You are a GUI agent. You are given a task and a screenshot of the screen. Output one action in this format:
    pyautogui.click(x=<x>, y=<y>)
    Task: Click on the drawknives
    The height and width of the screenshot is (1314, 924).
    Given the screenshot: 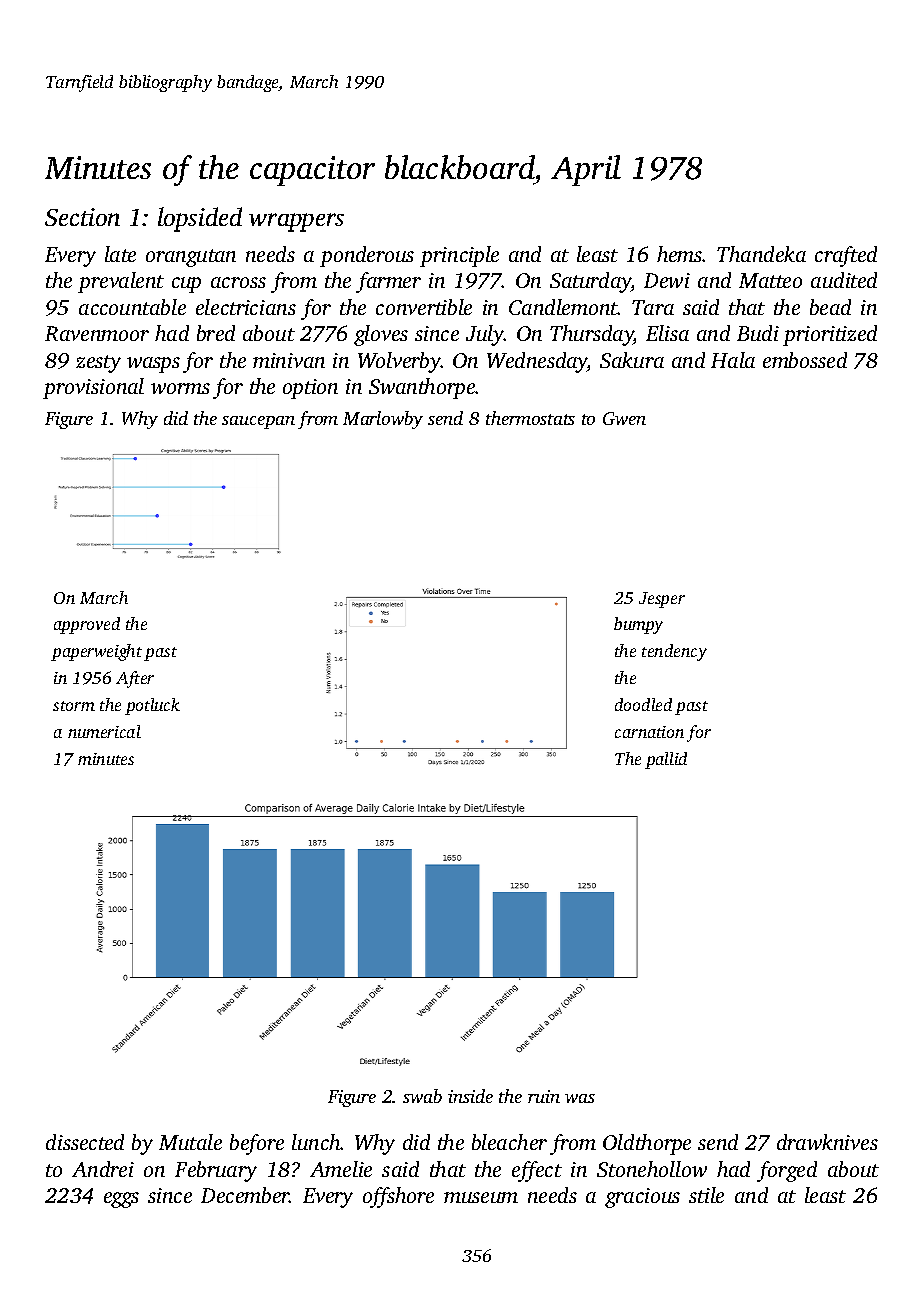 What is the action you would take?
    pyautogui.click(x=827, y=1142)
